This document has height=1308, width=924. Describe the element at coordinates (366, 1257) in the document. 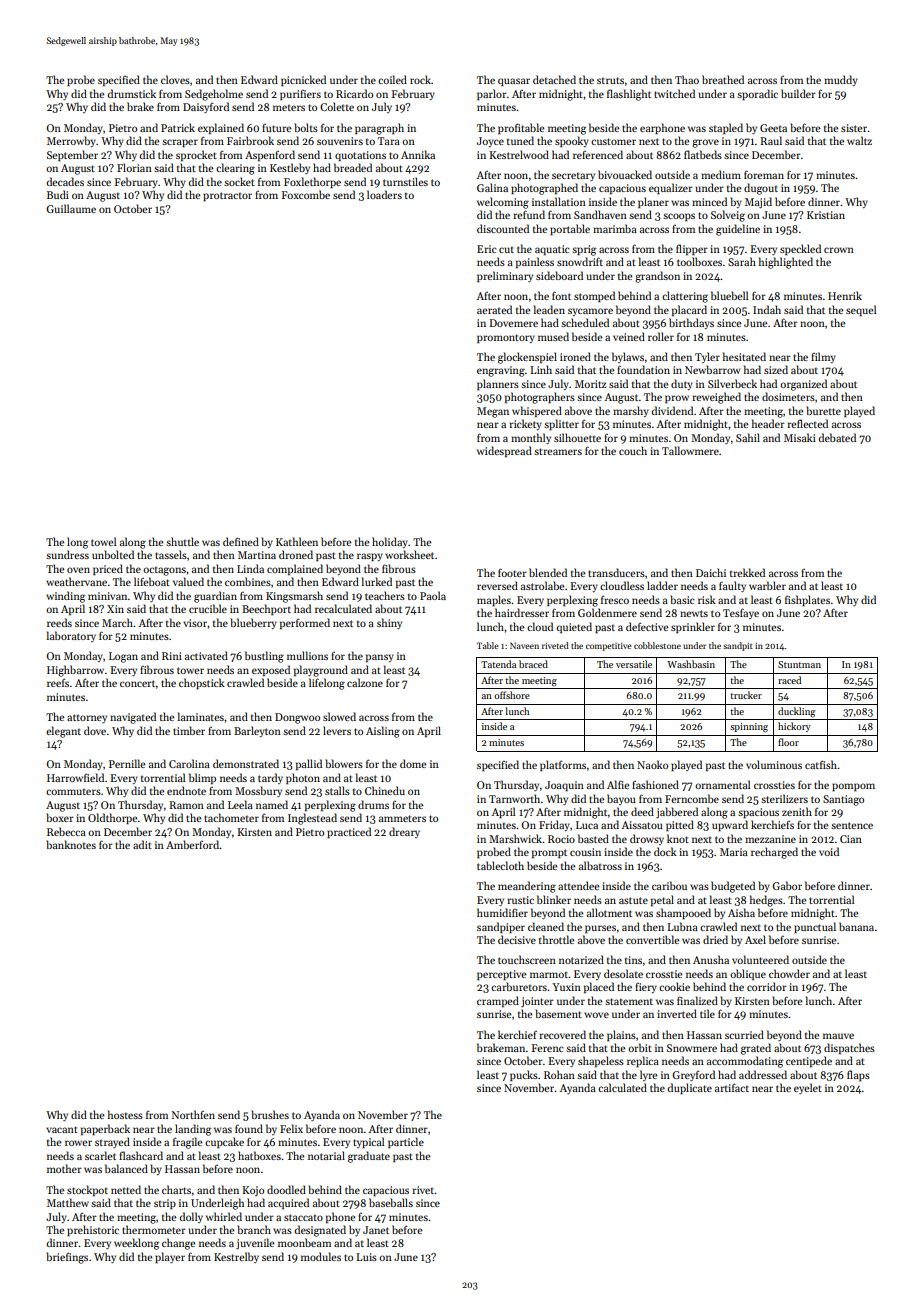

I see `Luis` at that location.
